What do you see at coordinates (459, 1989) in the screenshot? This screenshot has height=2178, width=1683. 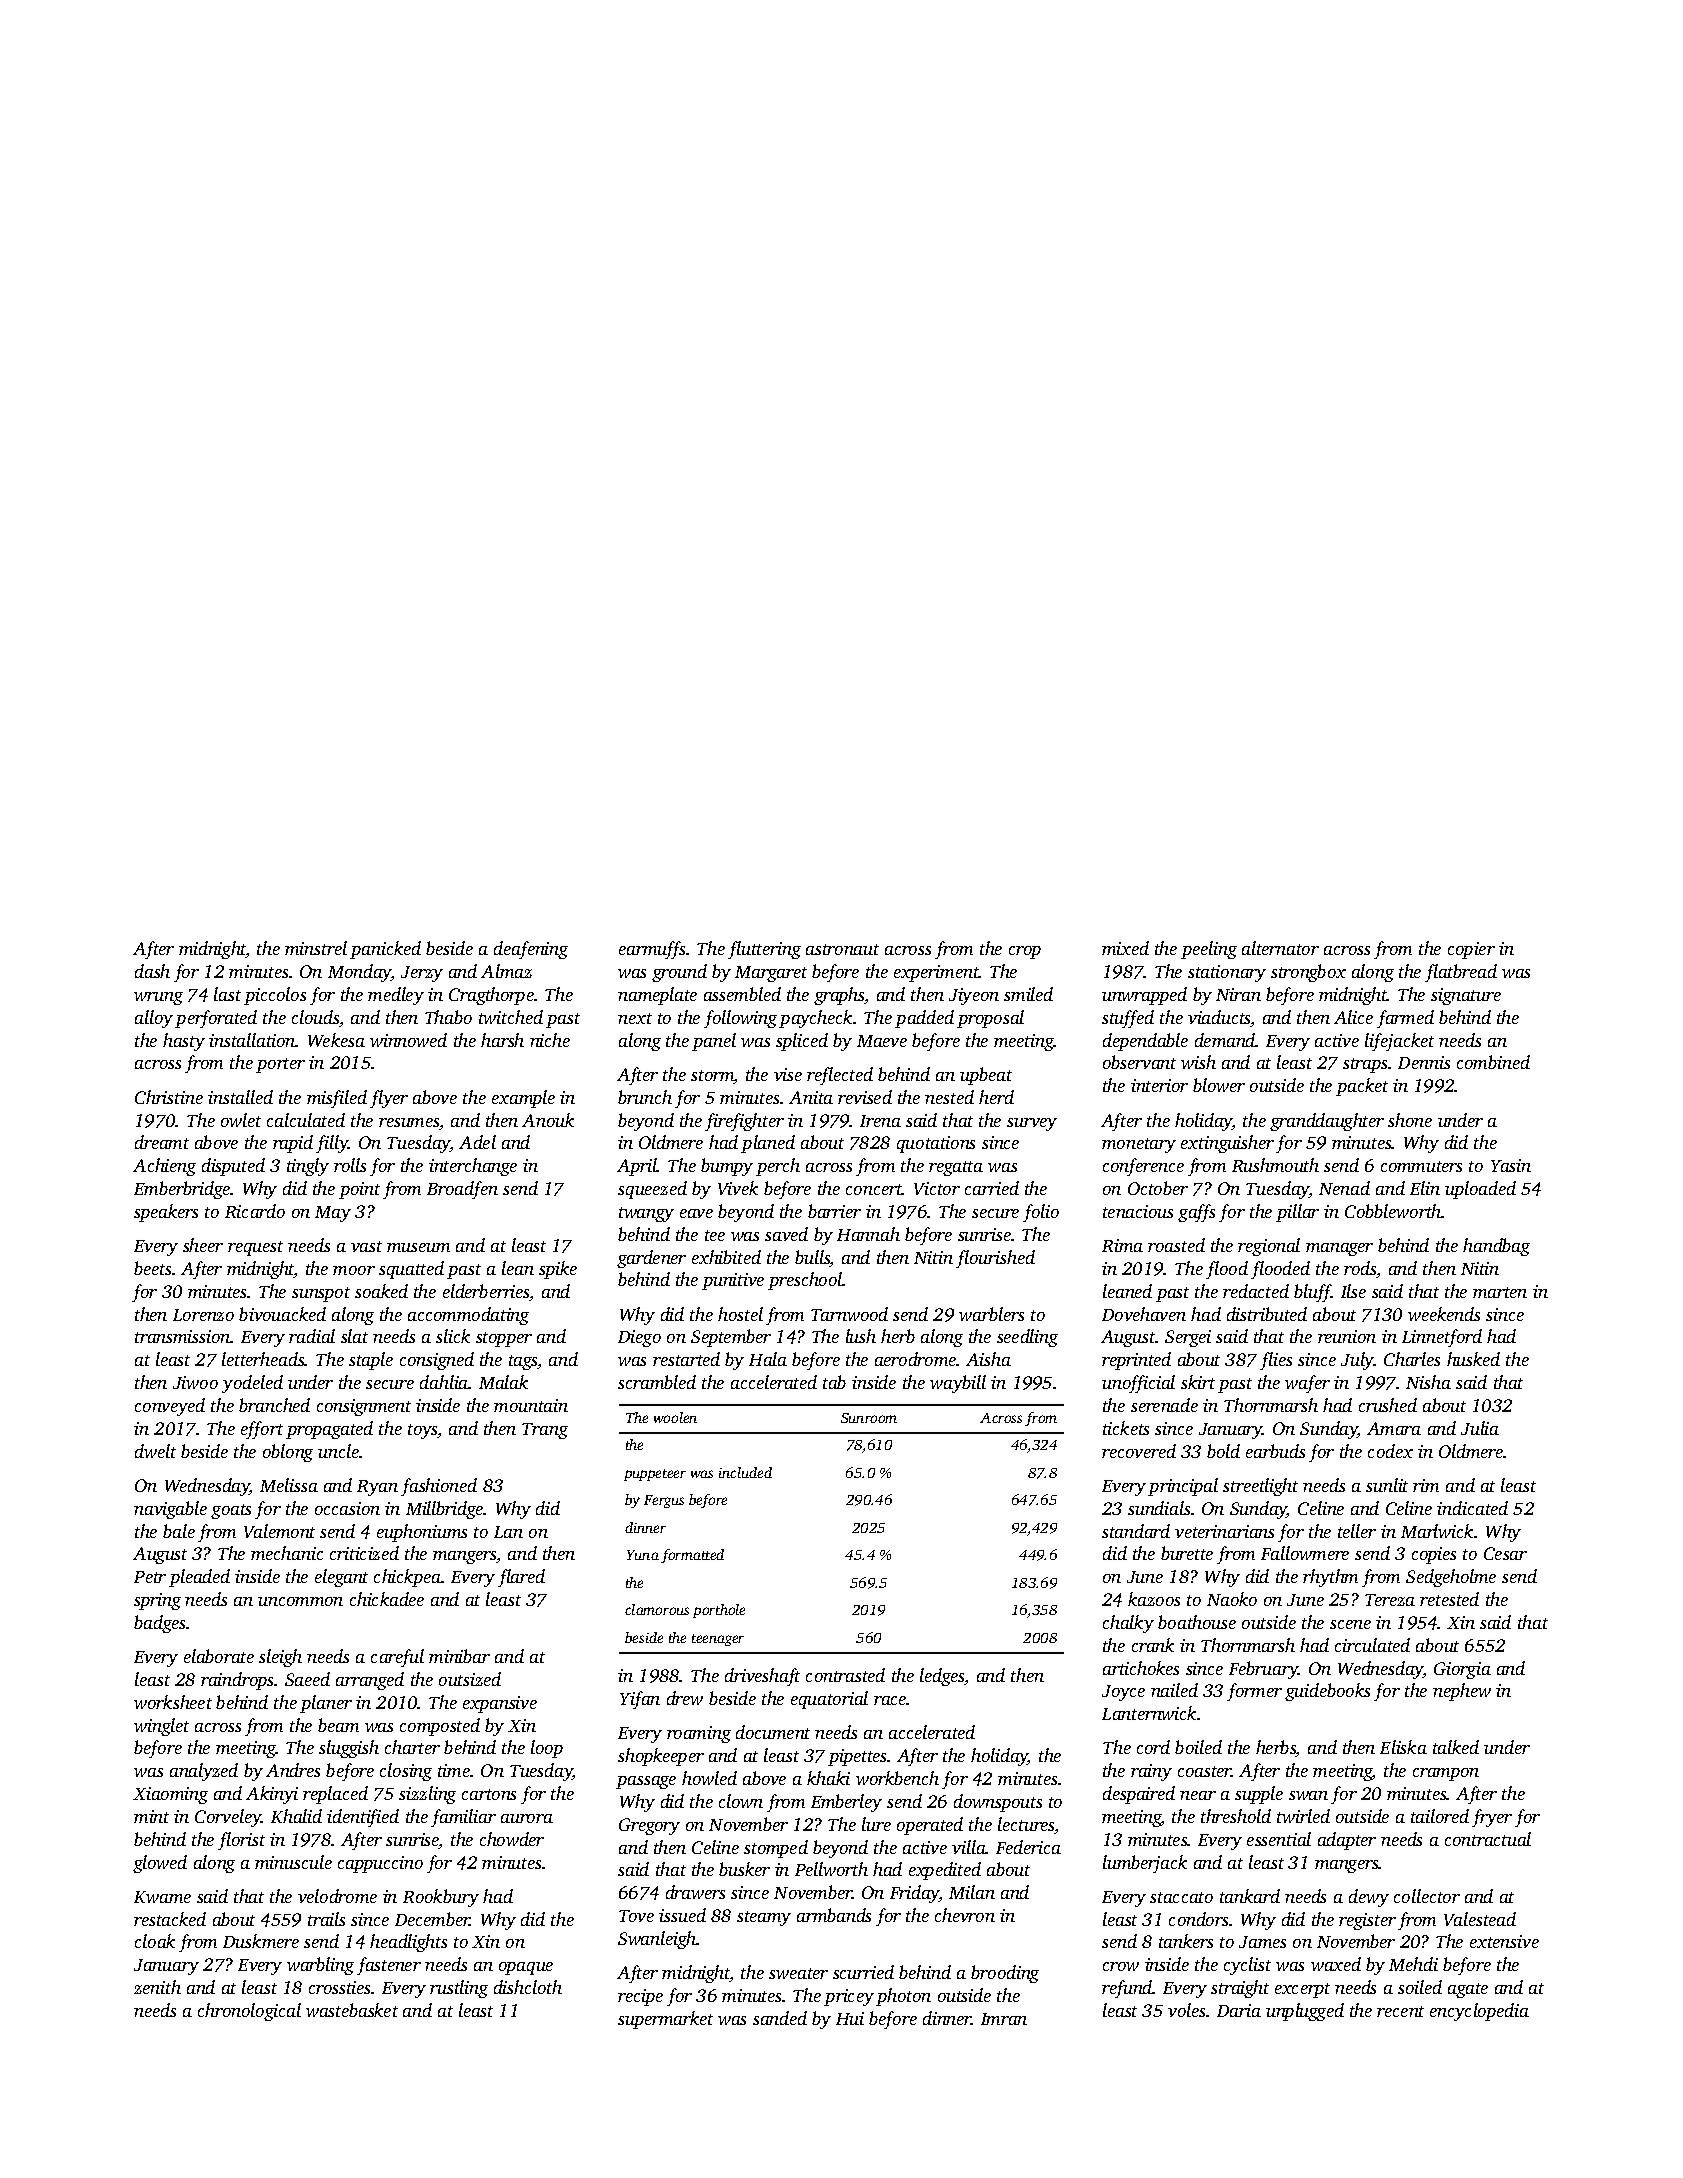 I see `rustling` at bounding box center [459, 1989].
